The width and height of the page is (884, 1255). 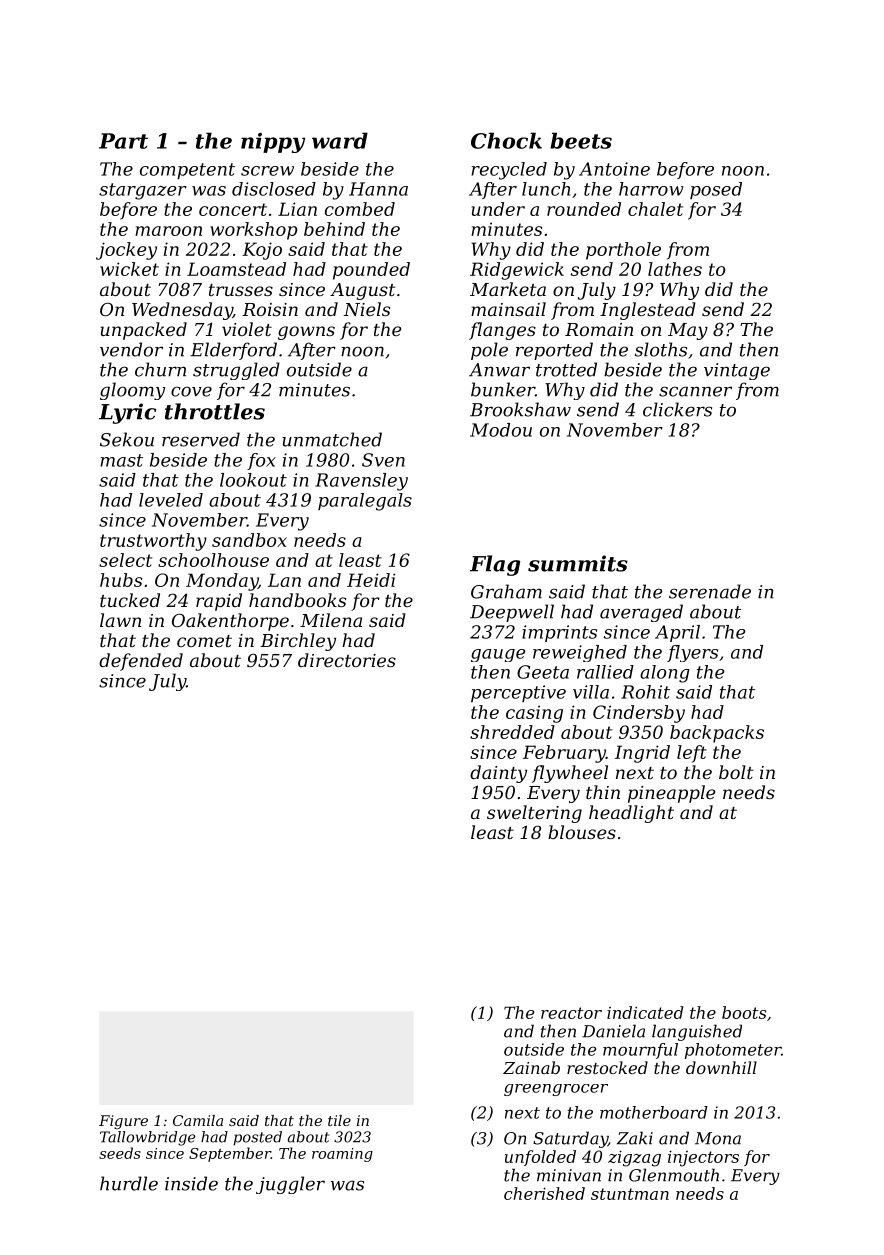 What do you see at coordinates (339, 1120) in the page?
I see `tile` at bounding box center [339, 1120].
